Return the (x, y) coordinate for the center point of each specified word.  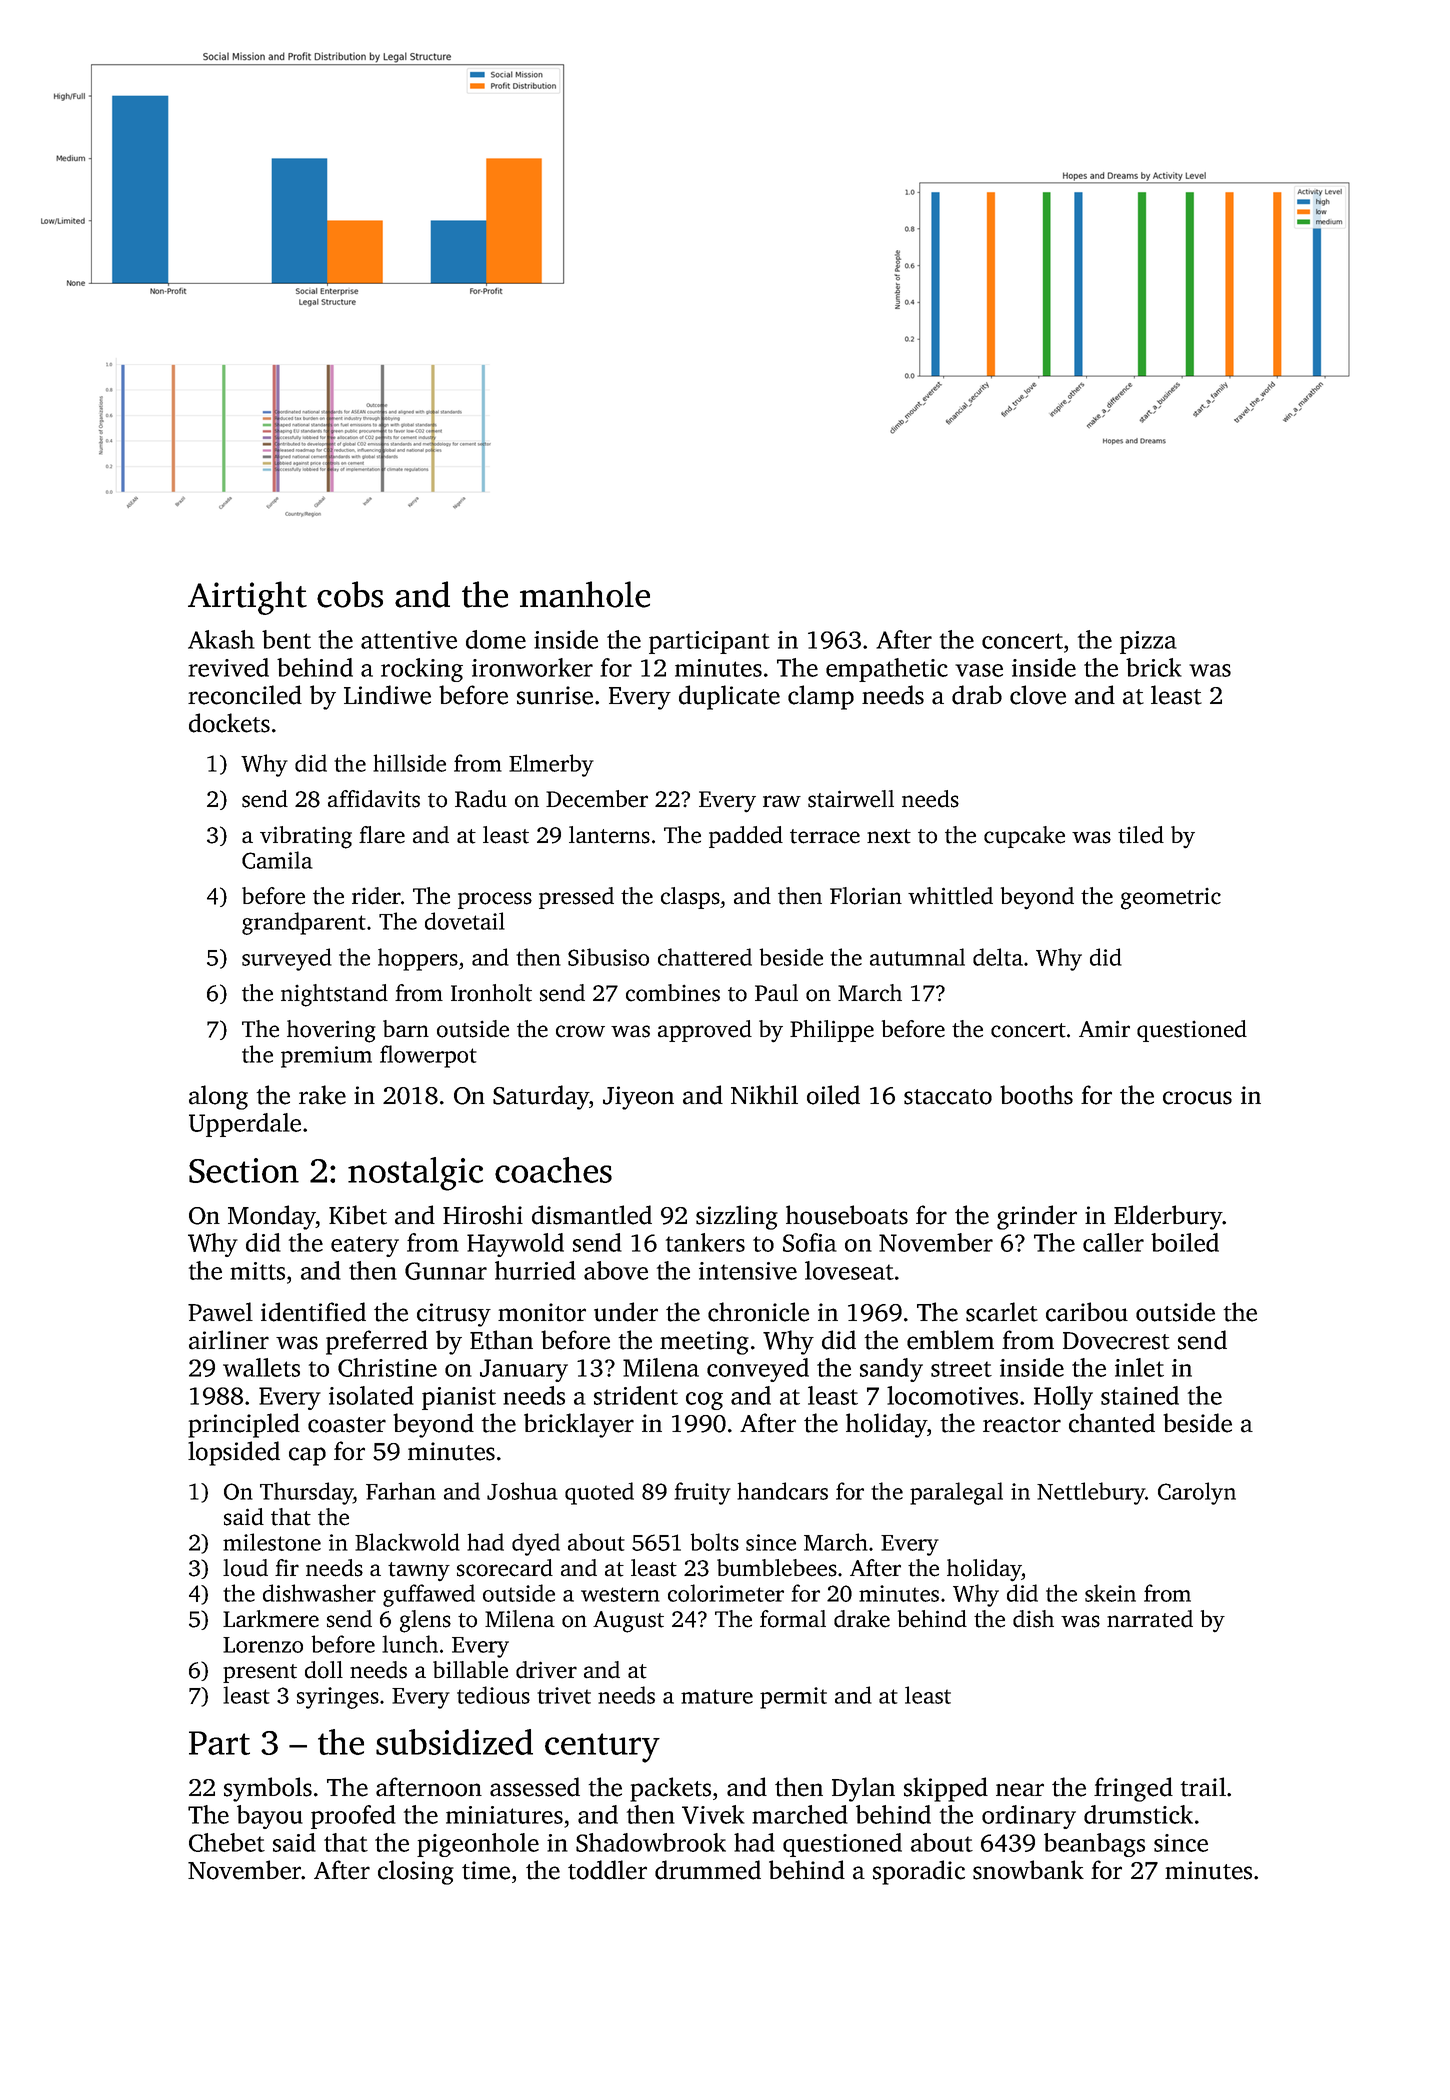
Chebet (227, 1842)
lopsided (234, 1453)
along (218, 1097)
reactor (1022, 1425)
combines (673, 993)
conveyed (758, 1370)
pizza (1148, 642)
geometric (1171, 899)
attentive (409, 640)
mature (717, 1696)
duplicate (729, 697)
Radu (481, 799)
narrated (1150, 1619)
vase (979, 670)
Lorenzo (263, 1645)
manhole (585, 594)
